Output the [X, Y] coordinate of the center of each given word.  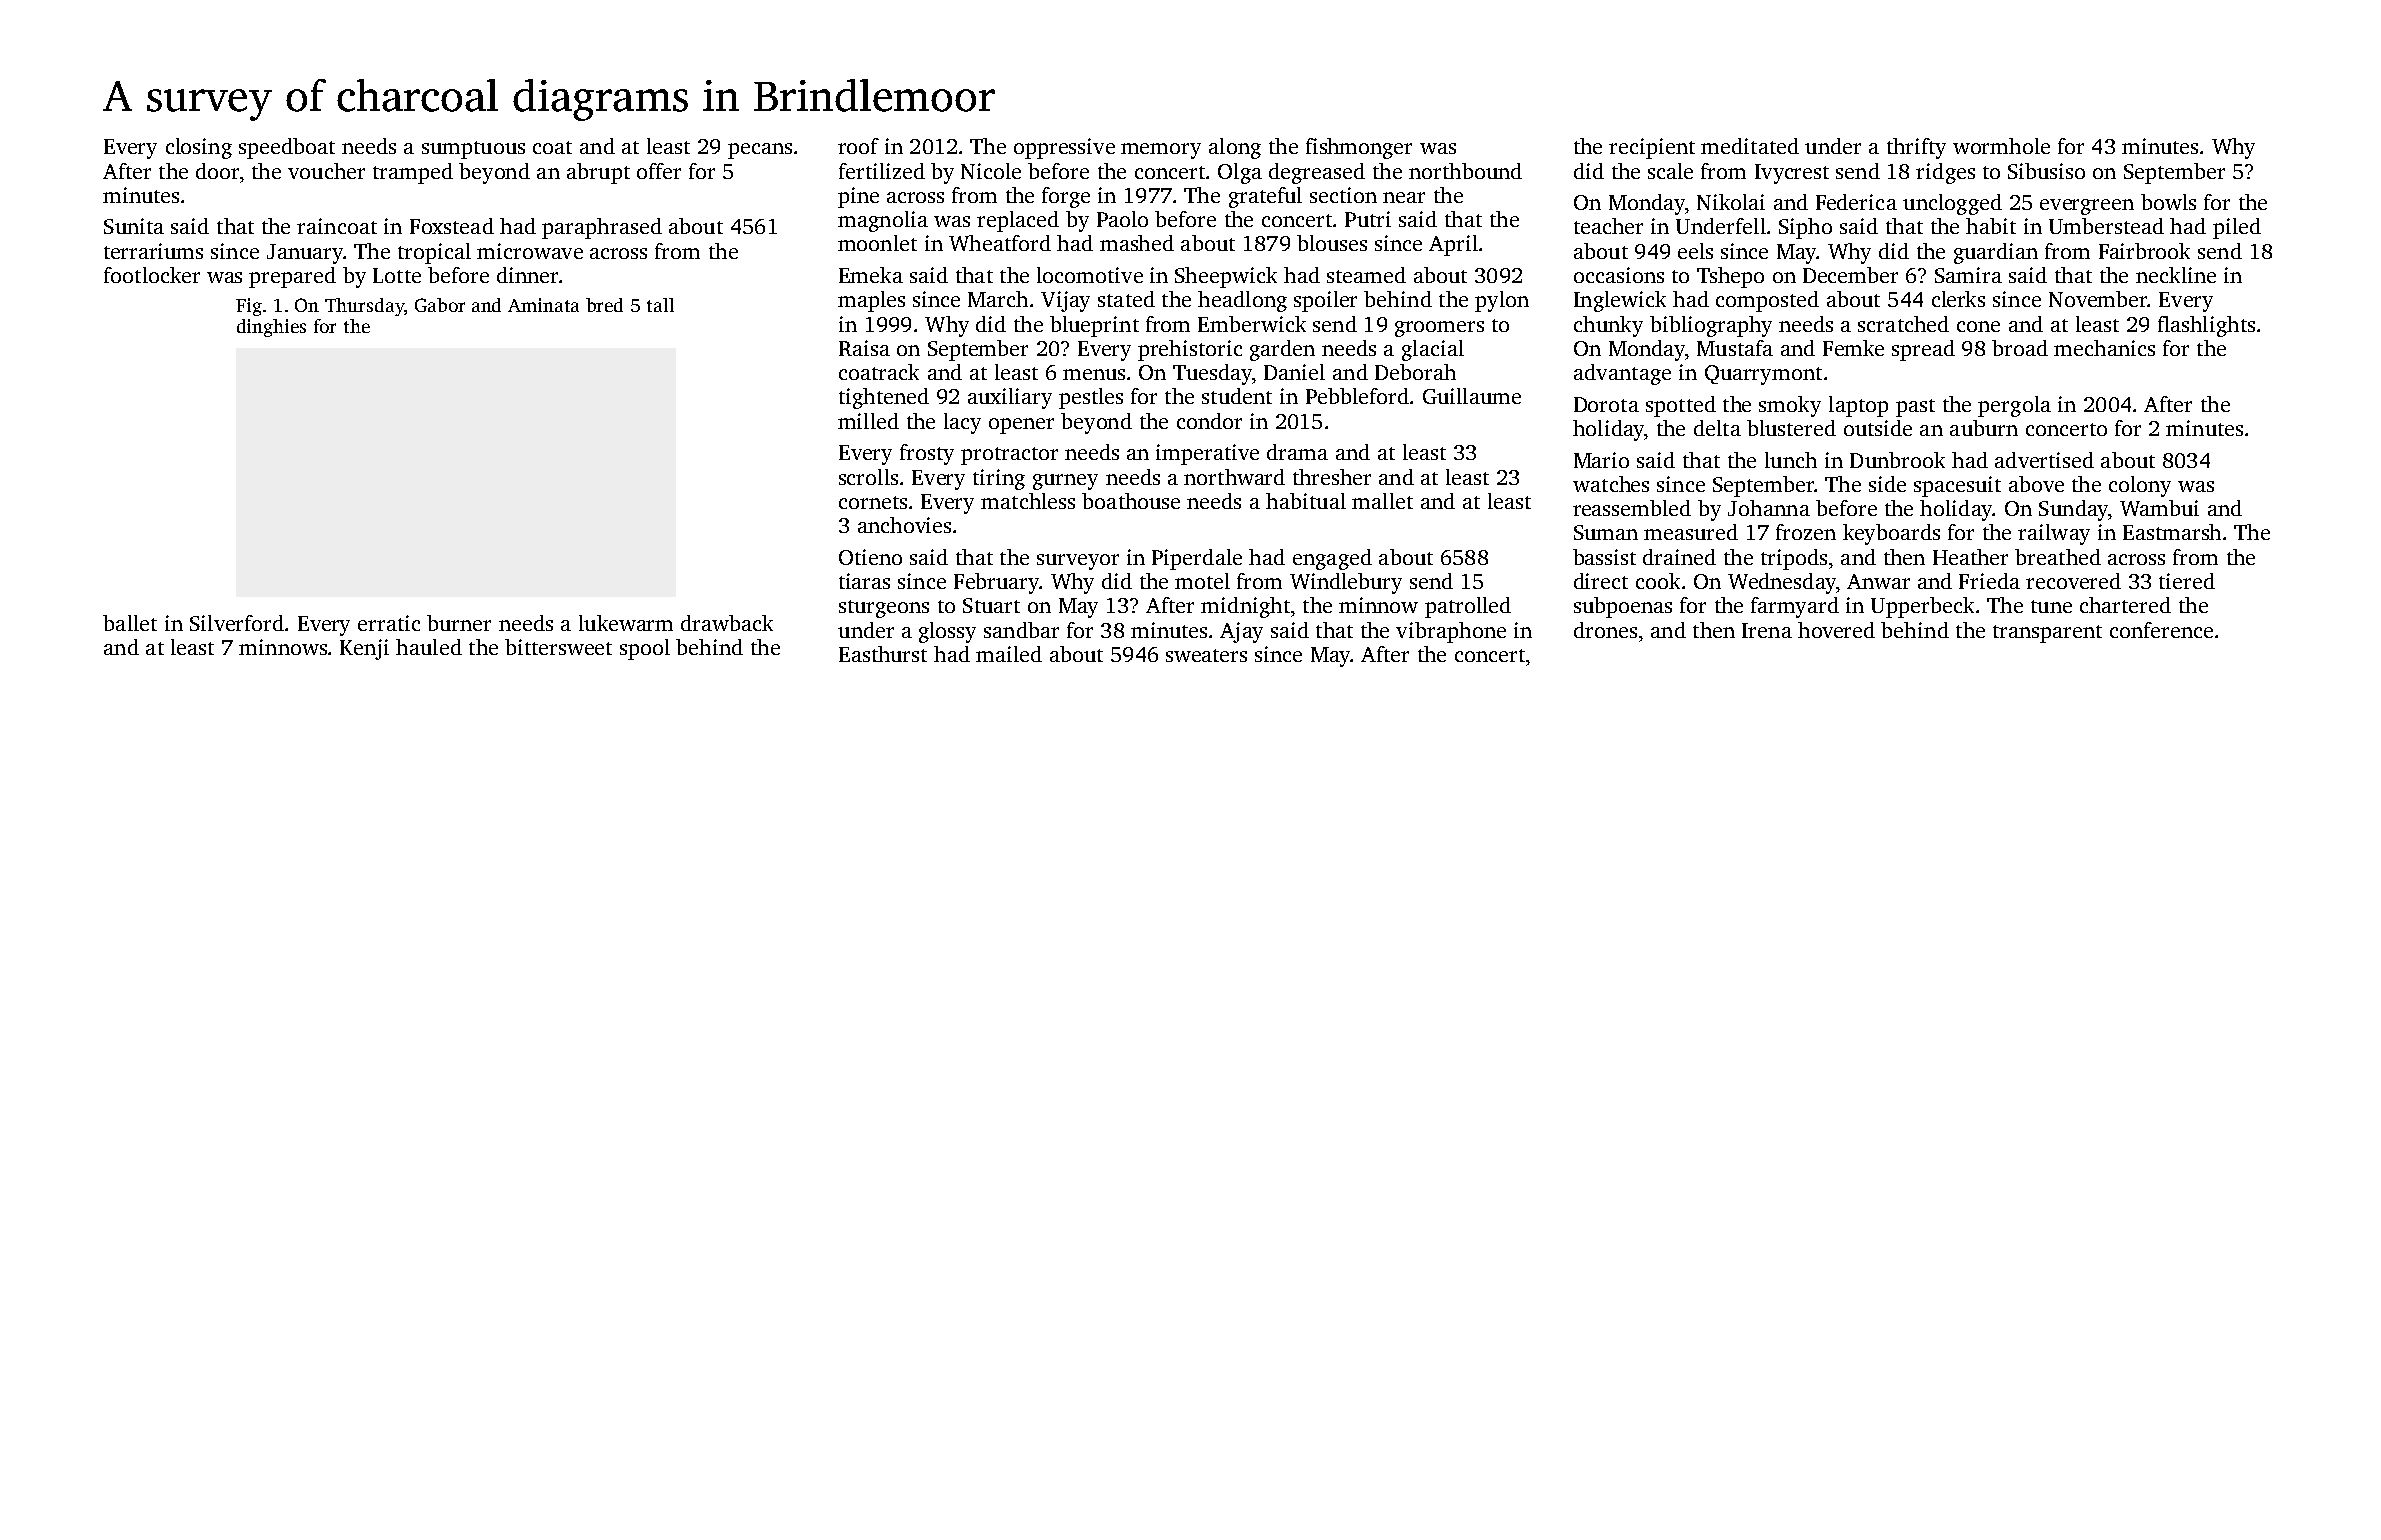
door [217, 171]
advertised [2044, 460]
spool [645, 649]
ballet [130, 623]
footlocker [152, 275]
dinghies [271, 328]
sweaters [1206, 655]
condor [1209, 421]
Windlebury [1346, 583]
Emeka [871, 275]
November [2098, 299]
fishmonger [1359, 148]
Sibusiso [2046, 171]
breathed [2058, 557]
